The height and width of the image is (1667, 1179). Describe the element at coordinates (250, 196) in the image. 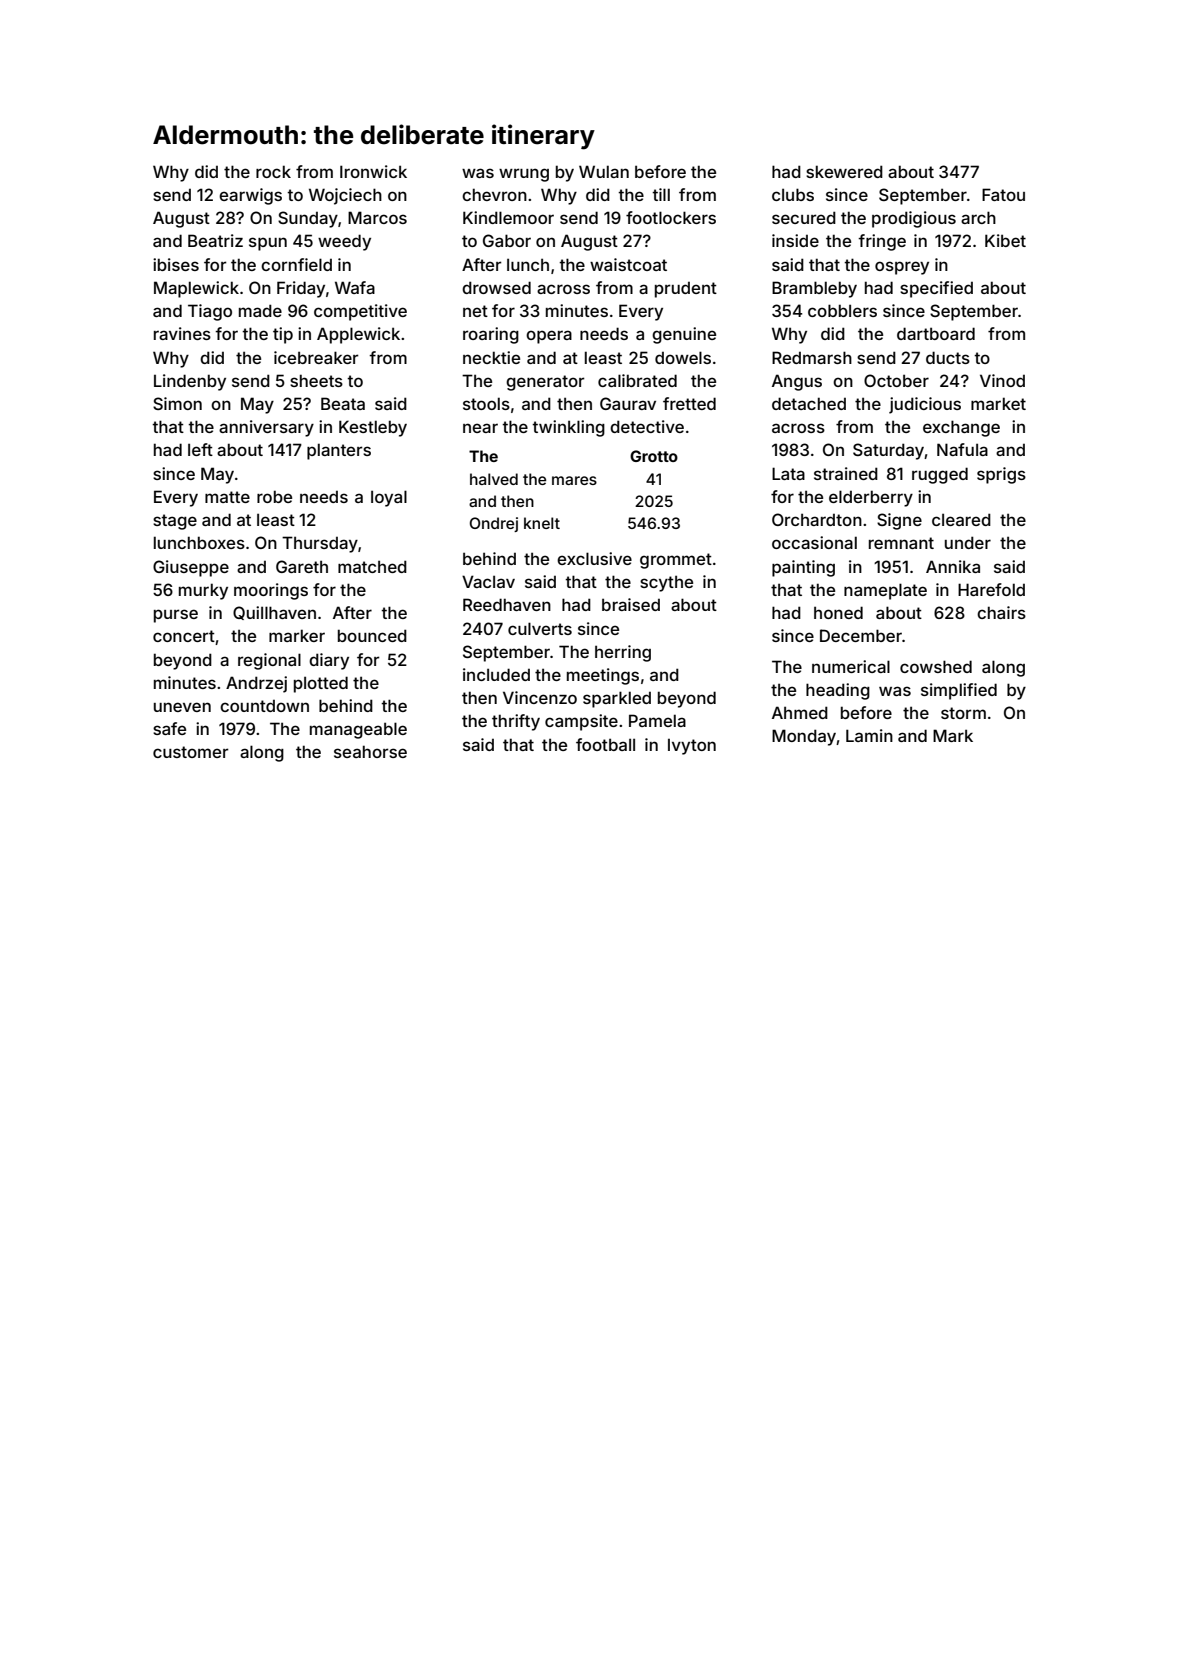

I see `earwigs` at that location.
